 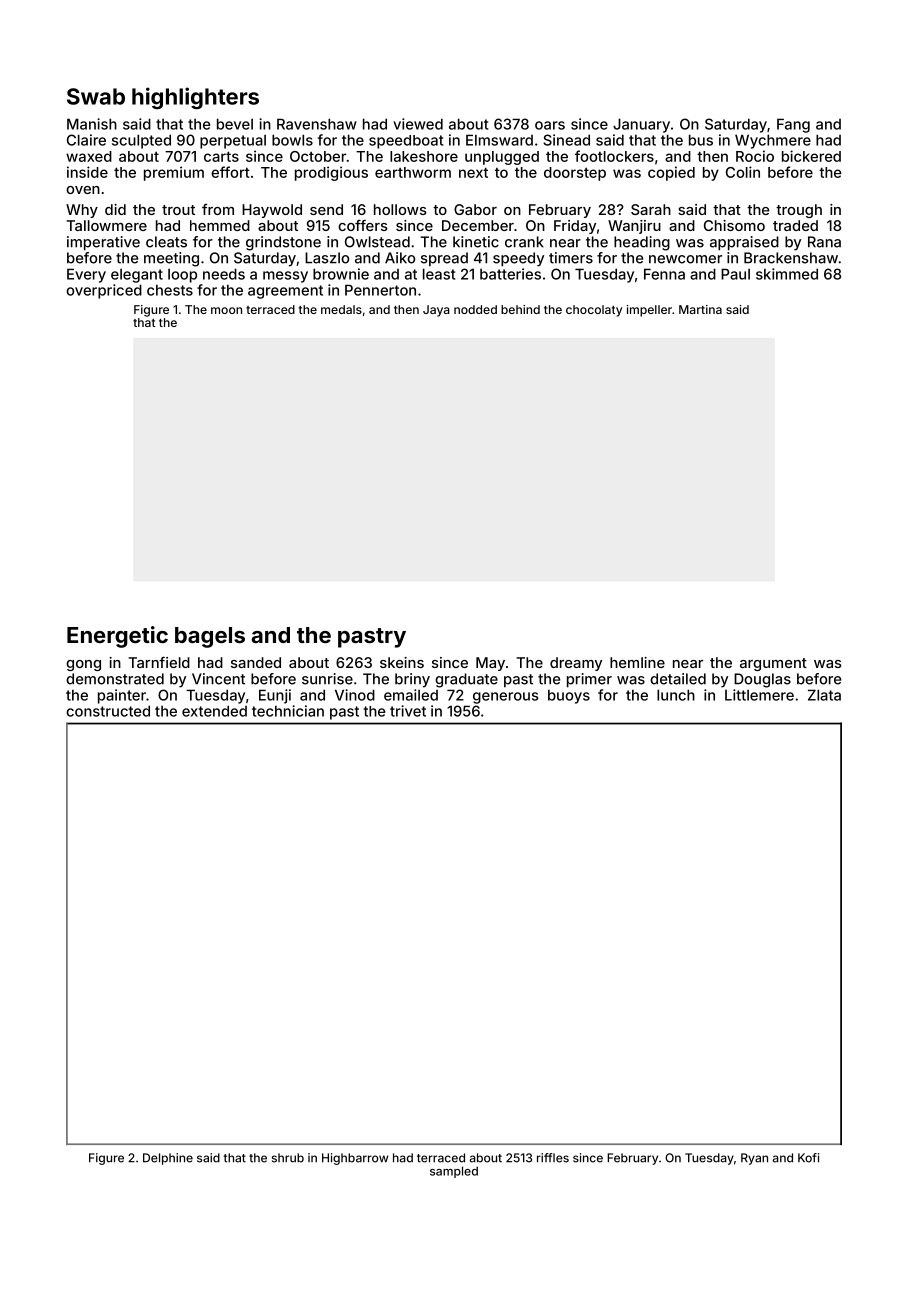 I want to click on gong, so click(x=83, y=665).
